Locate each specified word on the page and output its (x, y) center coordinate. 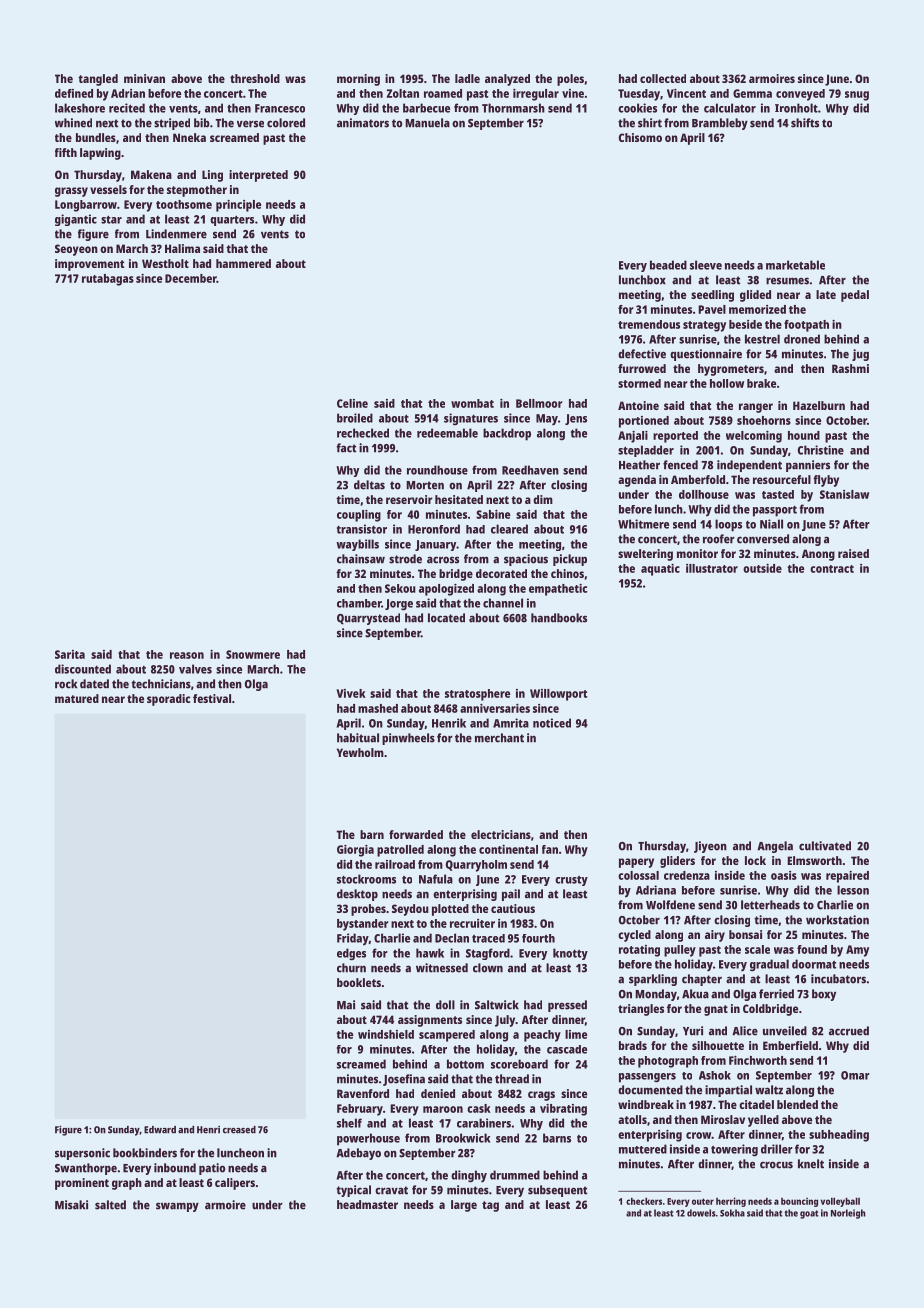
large (464, 1206)
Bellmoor (539, 403)
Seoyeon (76, 250)
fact (346, 448)
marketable (795, 265)
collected (663, 78)
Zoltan (403, 93)
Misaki (71, 1205)
